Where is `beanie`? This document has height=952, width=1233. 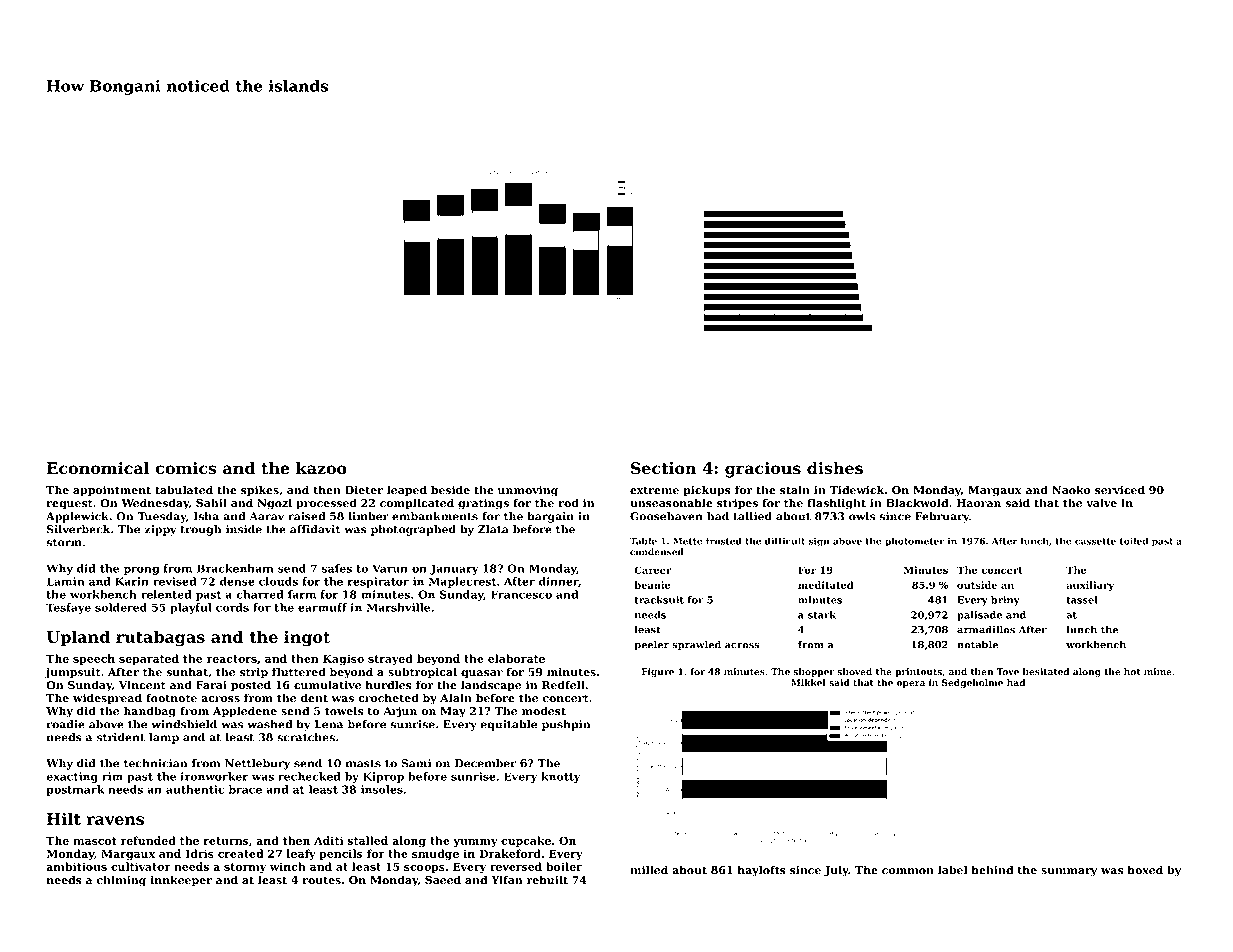
beanie is located at coordinates (652, 585).
